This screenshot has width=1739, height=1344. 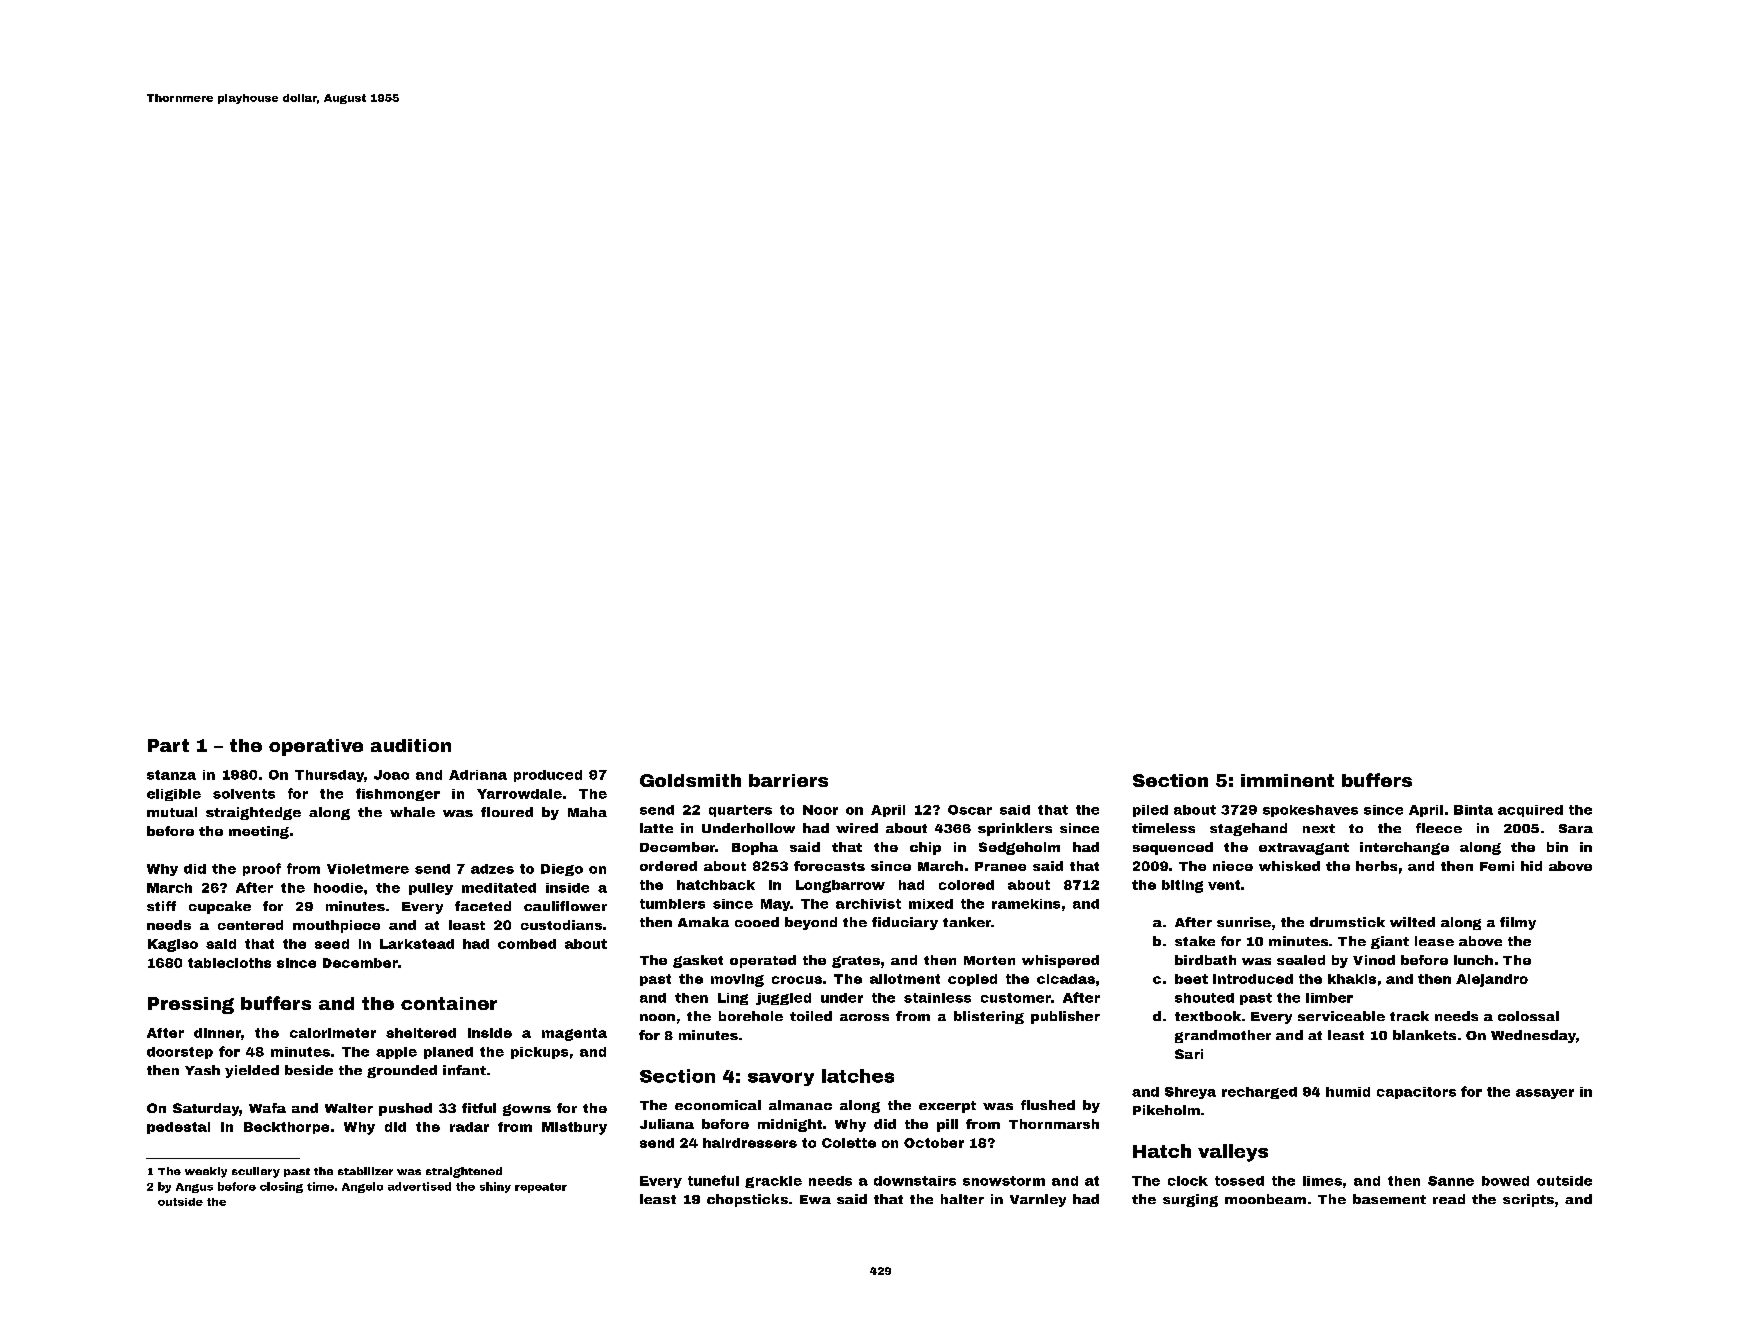 What do you see at coordinates (947, 1107) in the screenshot?
I see `excerpt` at bounding box center [947, 1107].
